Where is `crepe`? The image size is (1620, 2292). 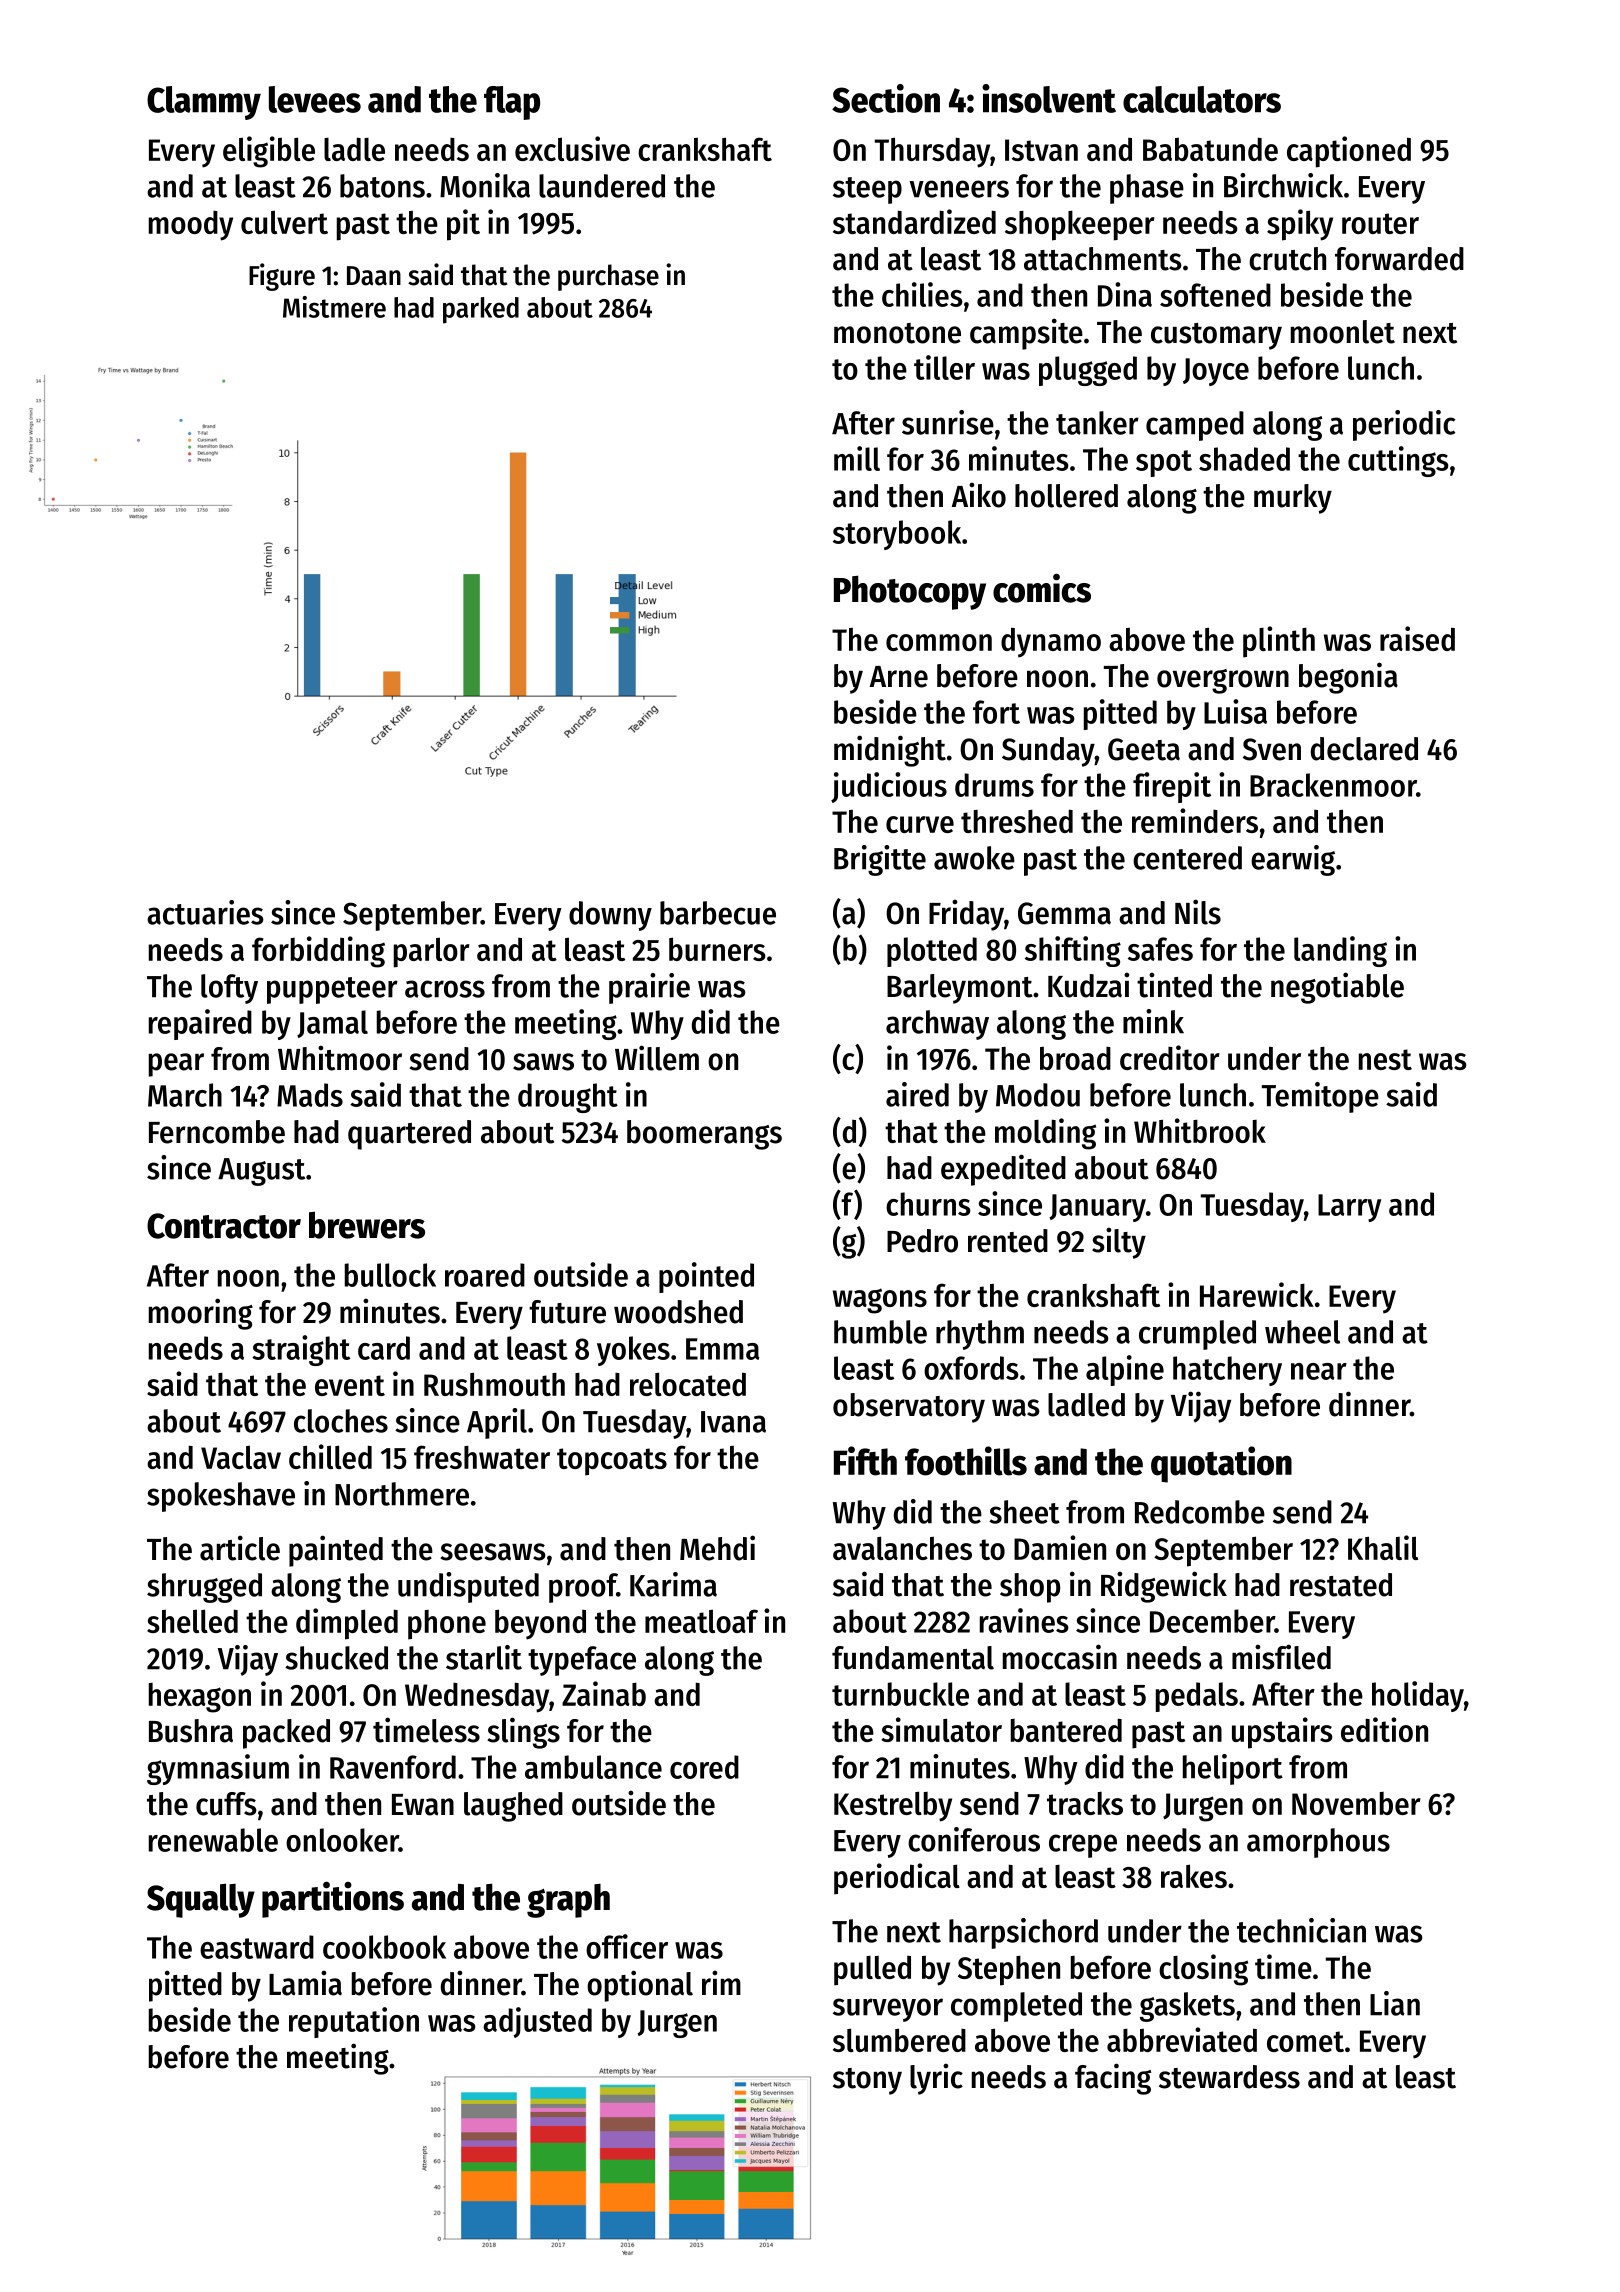
crepe is located at coordinates (1083, 1846).
